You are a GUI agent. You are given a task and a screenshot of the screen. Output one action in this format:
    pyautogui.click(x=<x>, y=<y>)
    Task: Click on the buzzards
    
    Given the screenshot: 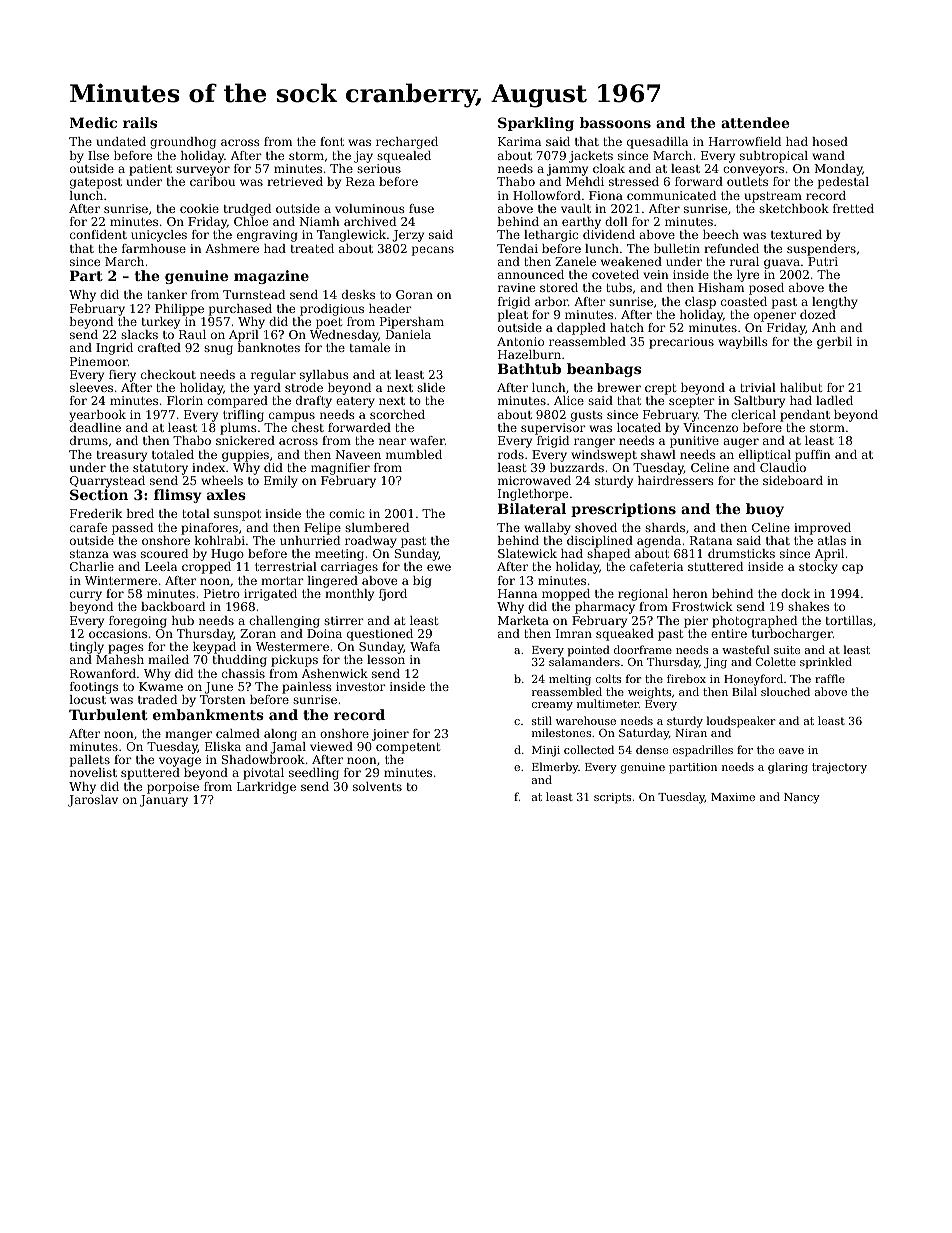 What is the action you would take?
    pyautogui.click(x=577, y=467)
